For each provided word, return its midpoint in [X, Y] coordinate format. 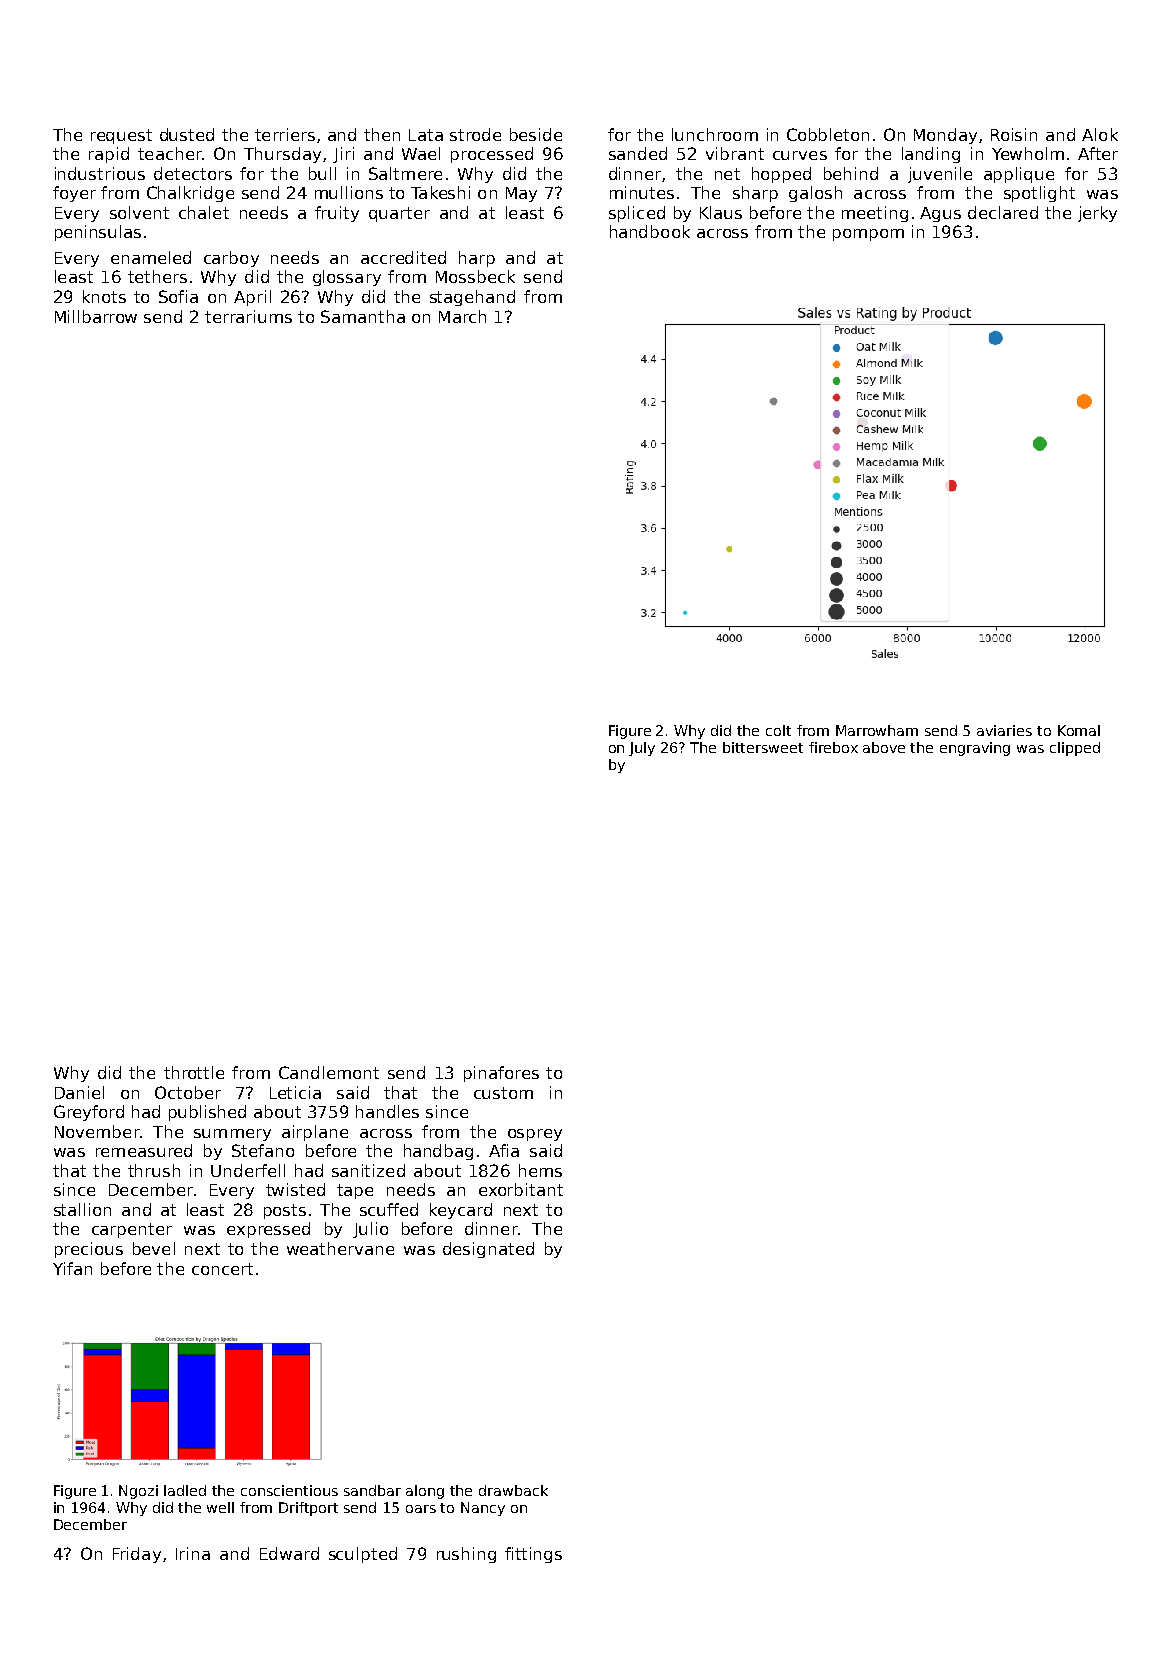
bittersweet [763, 747]
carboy [231, 259]
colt [778, 730]
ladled [185, 1490]
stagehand [472, 298]
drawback [513, 1490]
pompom [868, 235]
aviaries [1004, 730]
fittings [533, 1555]
